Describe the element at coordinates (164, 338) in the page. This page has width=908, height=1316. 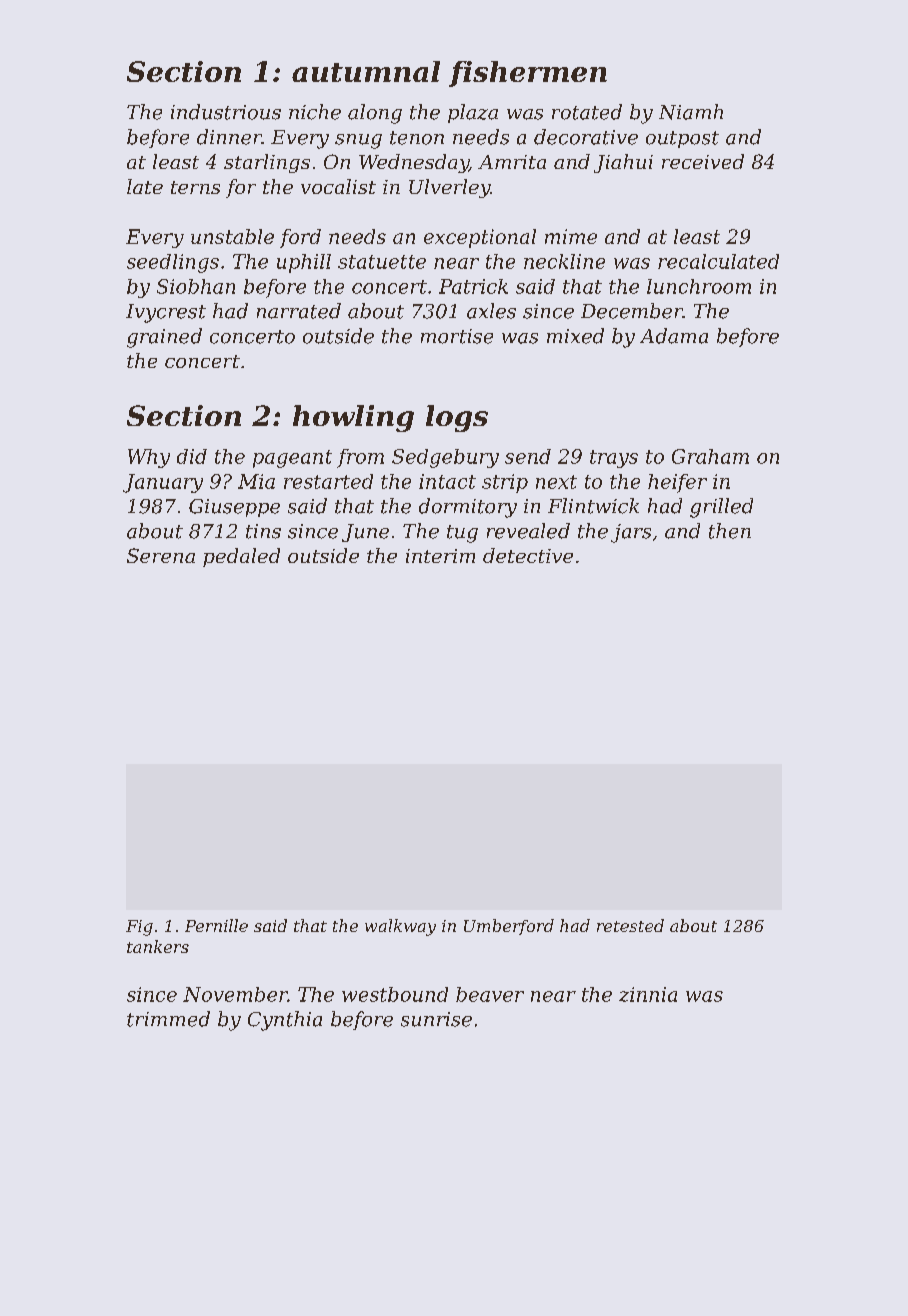
I see `grained` at that location.
